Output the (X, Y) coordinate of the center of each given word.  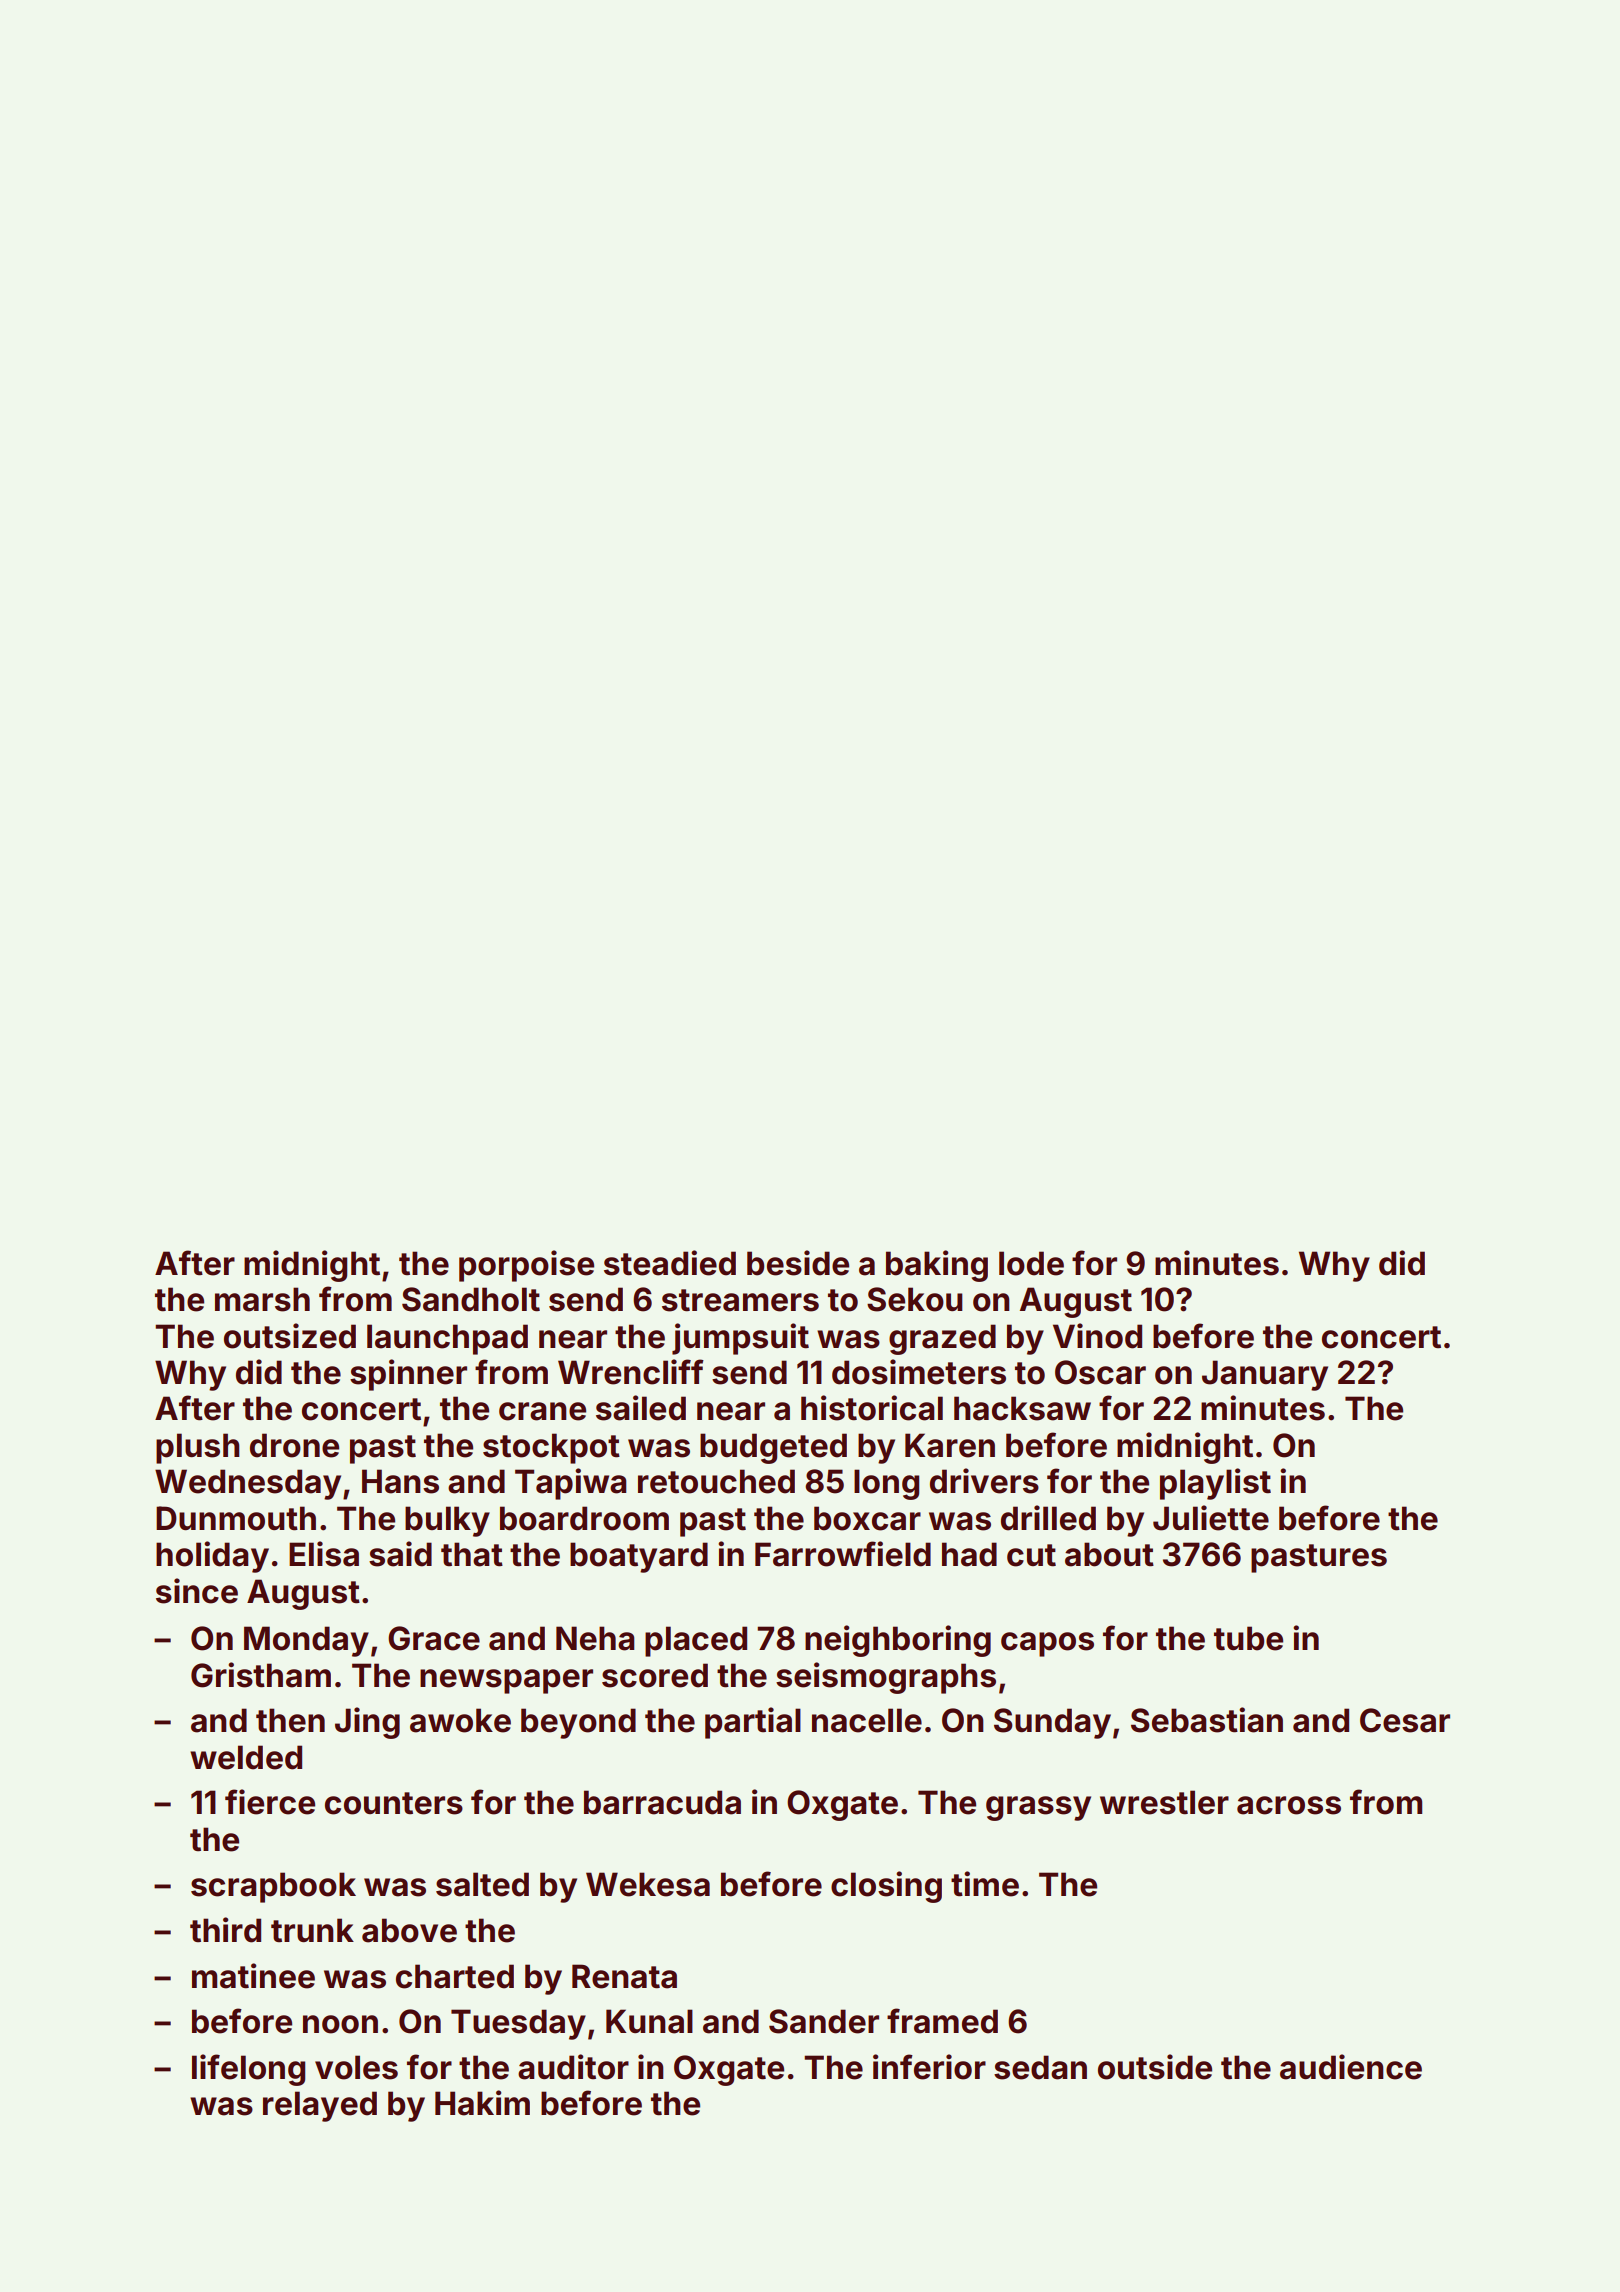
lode (1031, 1263)
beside (798, 1263)
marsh (262, 1299)
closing (886, 1887)
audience (1351, 2067)
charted (455, 1976)
